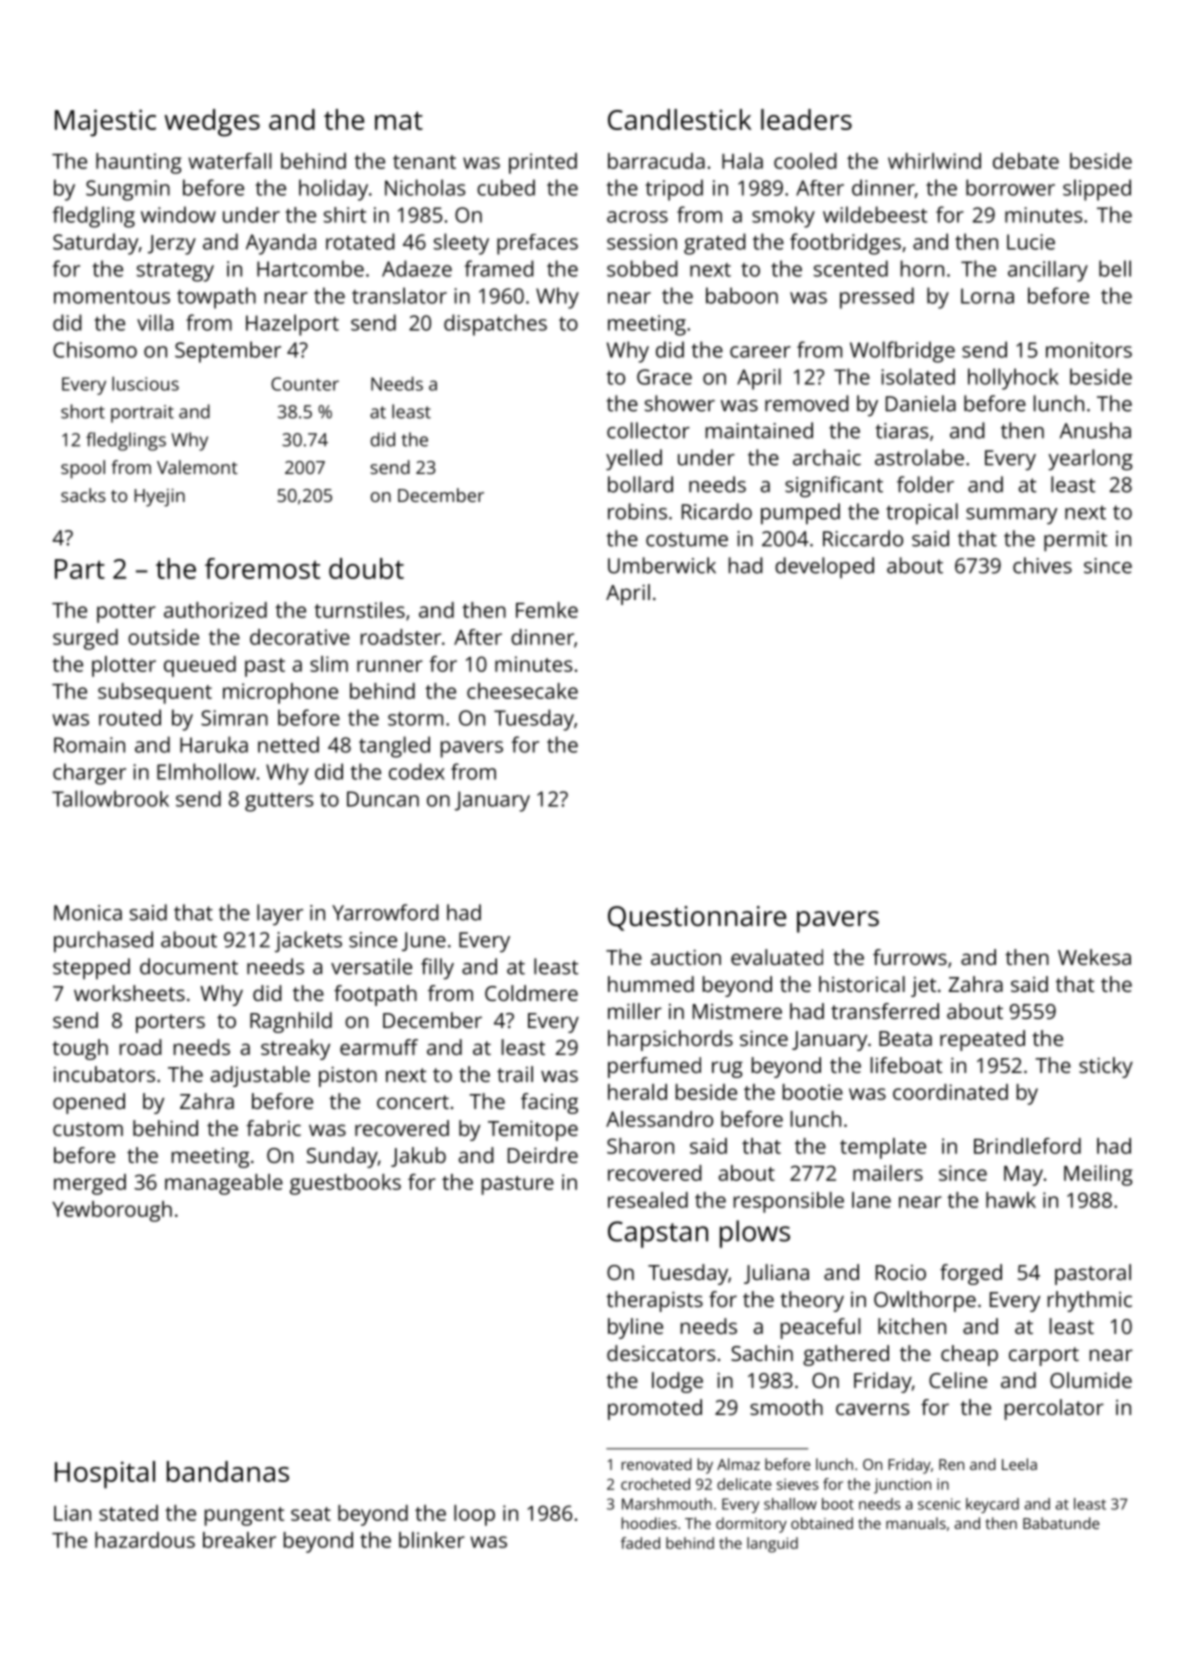 Image resolution: width=1185 pixels, height=1676 pixels. What do you see at coordinates (921, 403) in the screenshot?
I see `Daniela` at bounding box center [921, 403].
